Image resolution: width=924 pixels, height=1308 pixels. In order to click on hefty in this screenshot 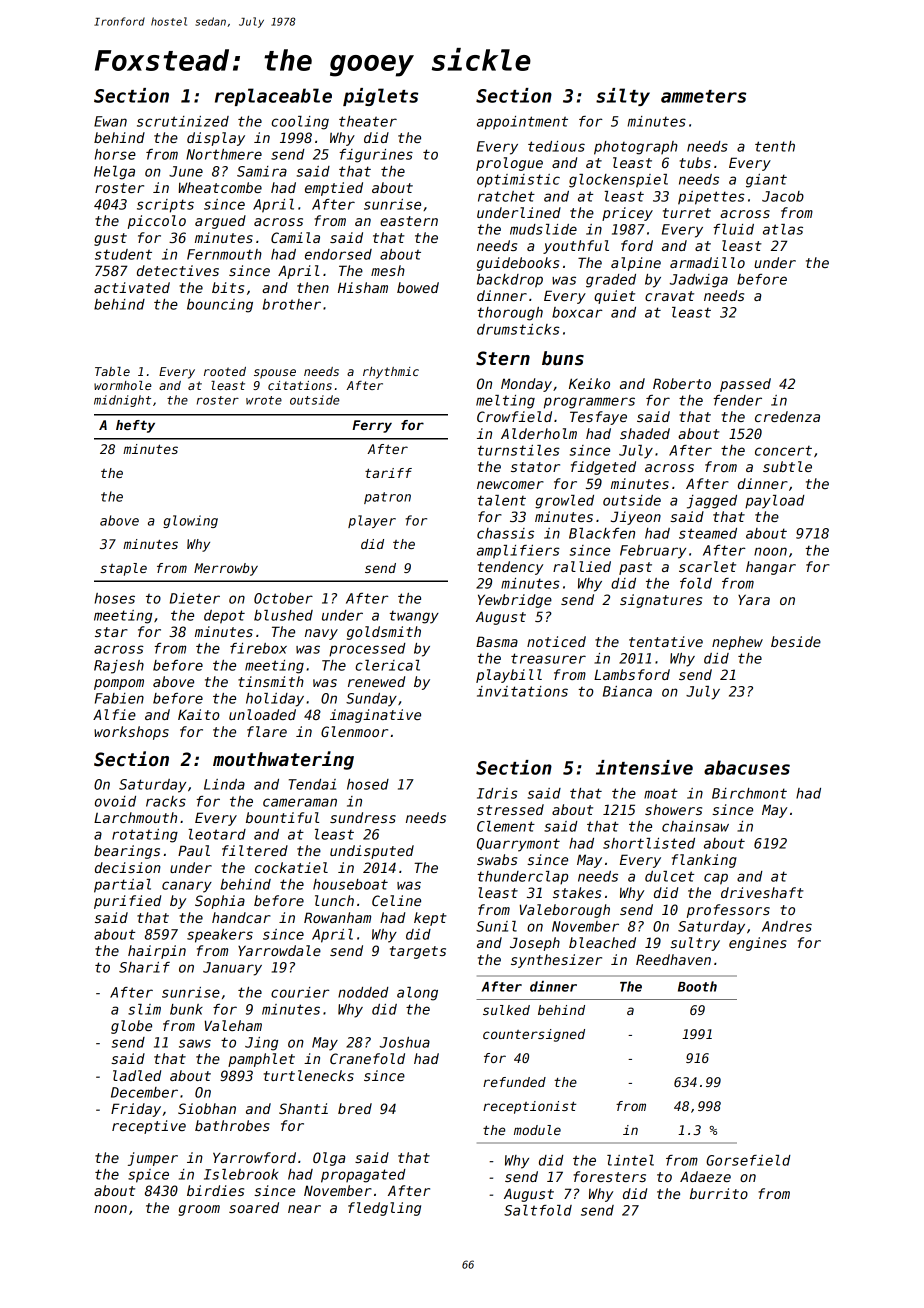, I will do `click(135, 426)`.
